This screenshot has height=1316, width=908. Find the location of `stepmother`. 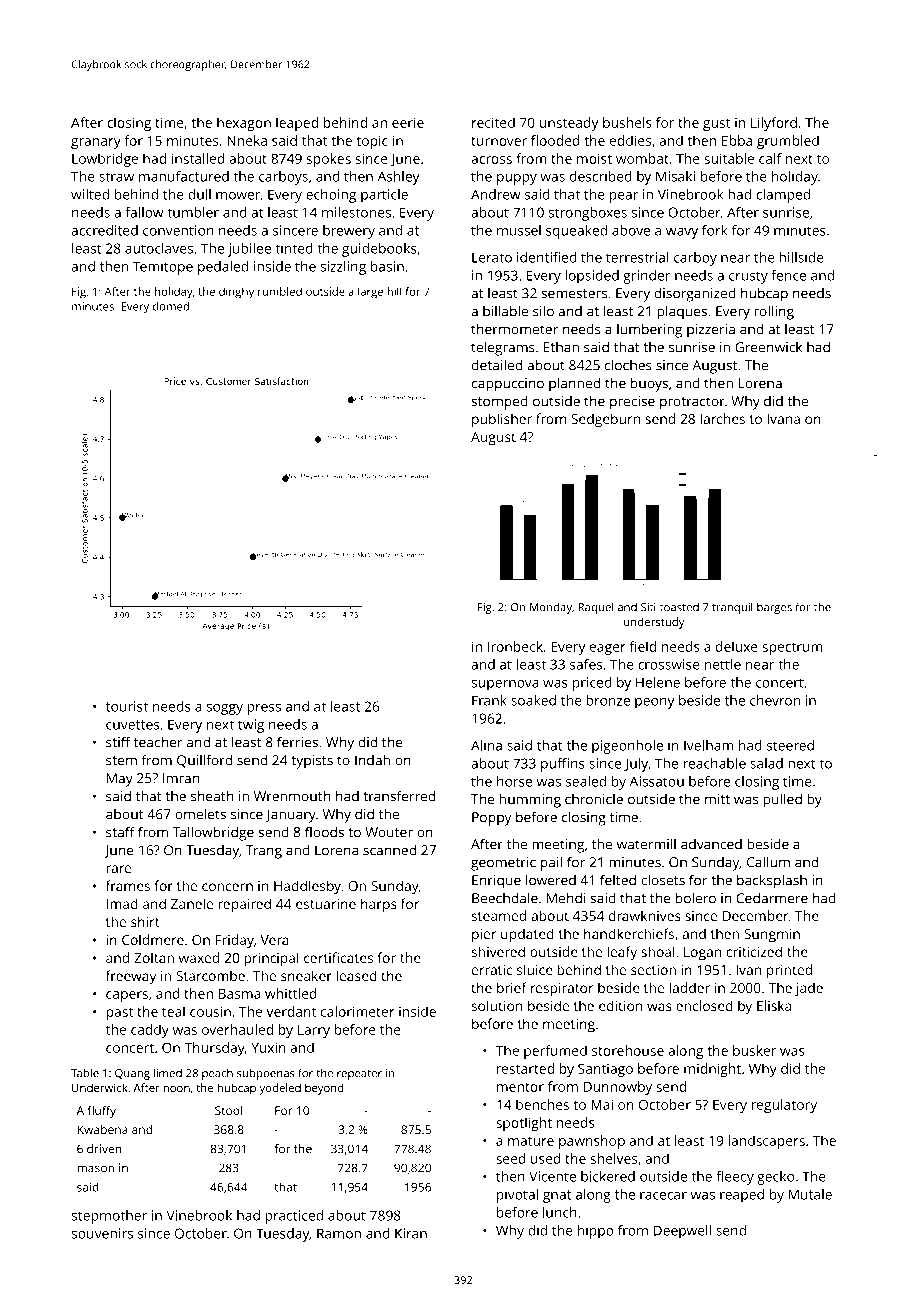

stepmother is located at coordinates (109, 1217).
